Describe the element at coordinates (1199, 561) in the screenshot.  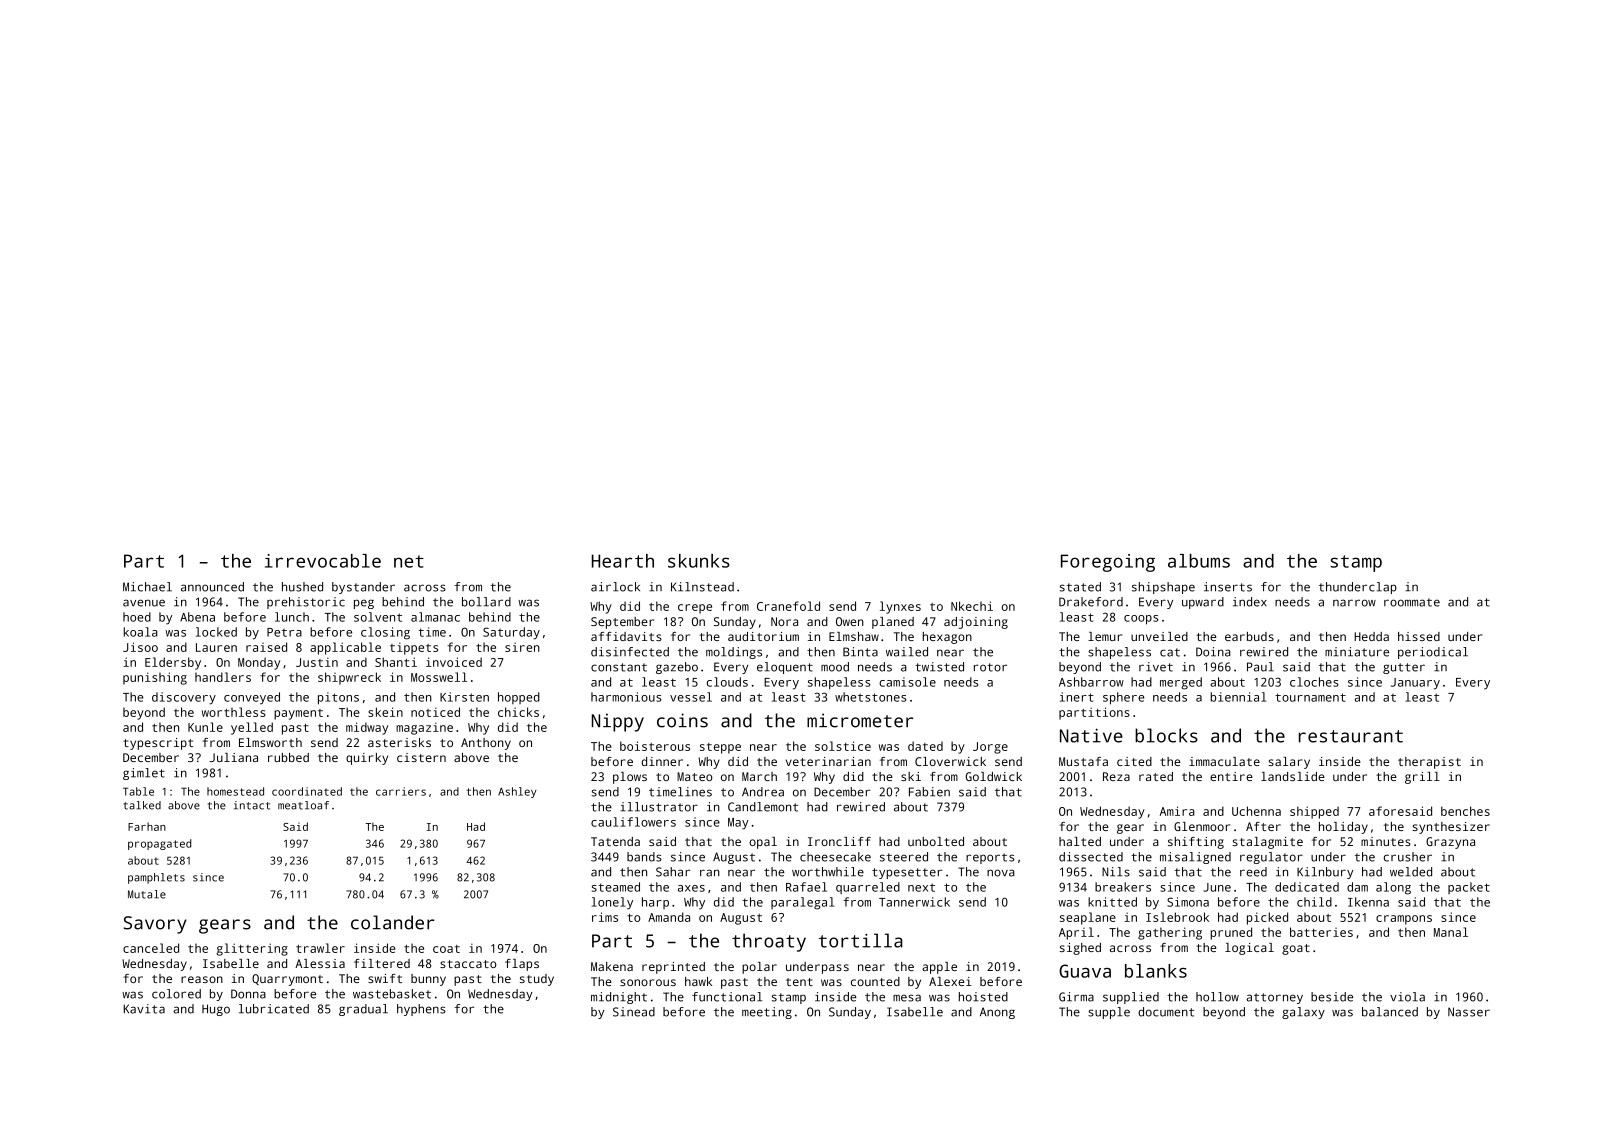
I see `albums` at that location.
